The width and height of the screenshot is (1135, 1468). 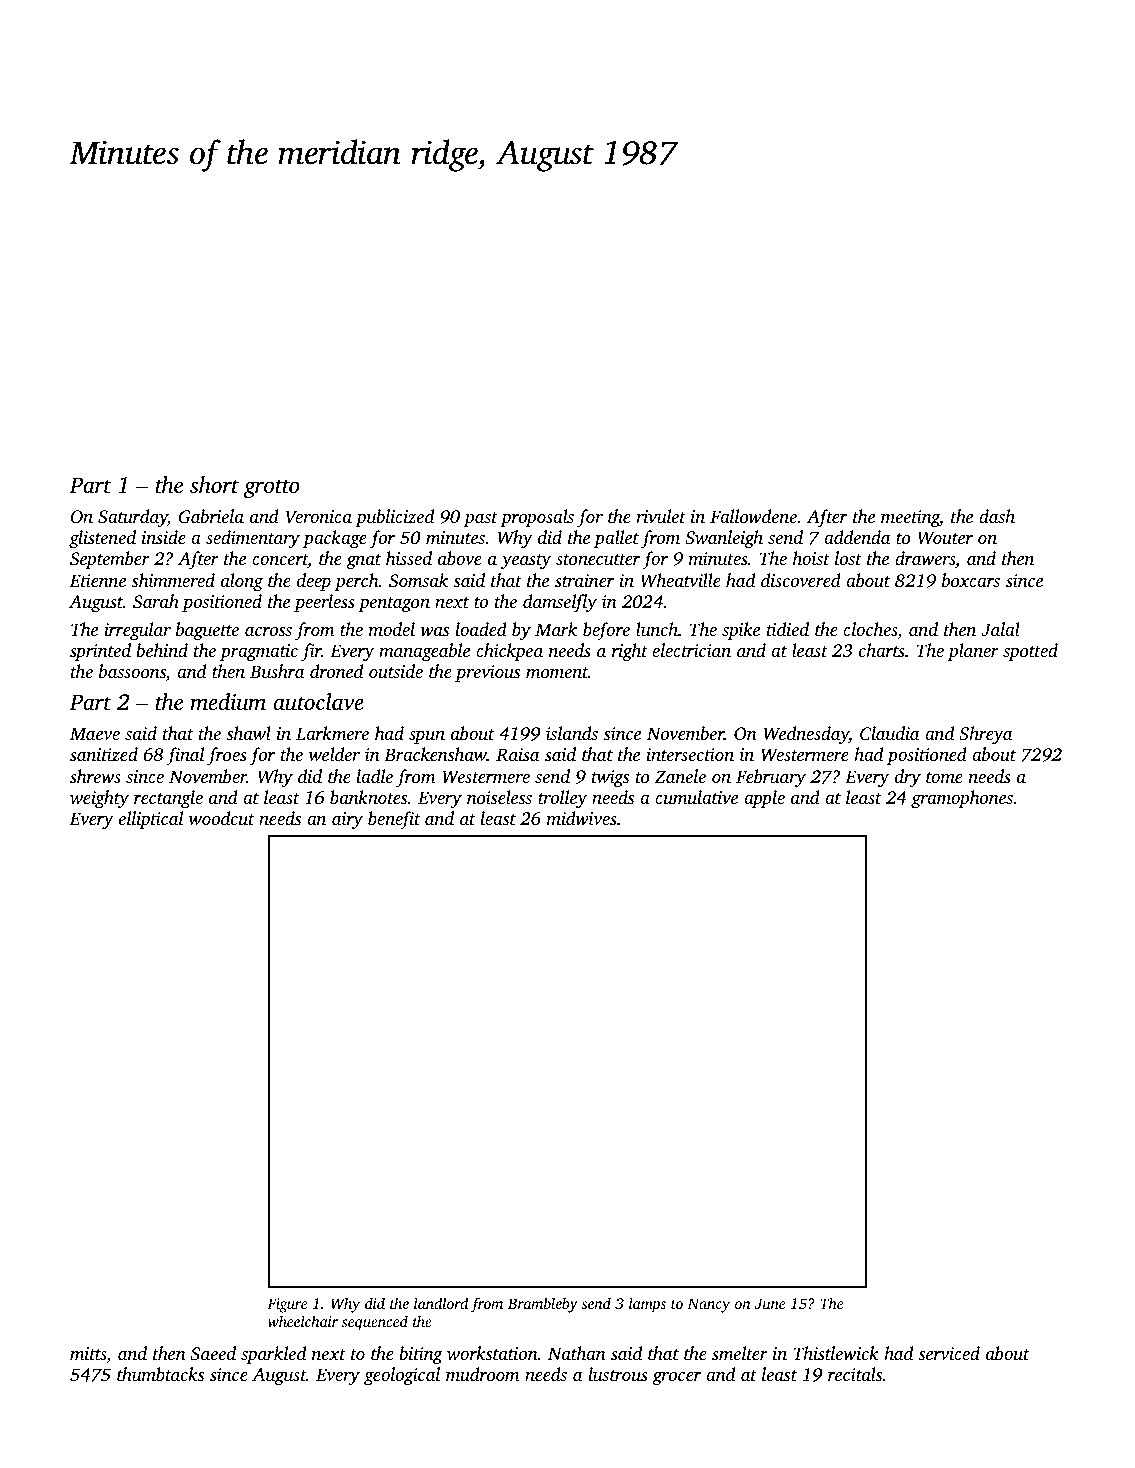 What do you see at coordinates (88, 1355) in the screenshot?
I see `mitts` at bounding box center [88, 1355].
